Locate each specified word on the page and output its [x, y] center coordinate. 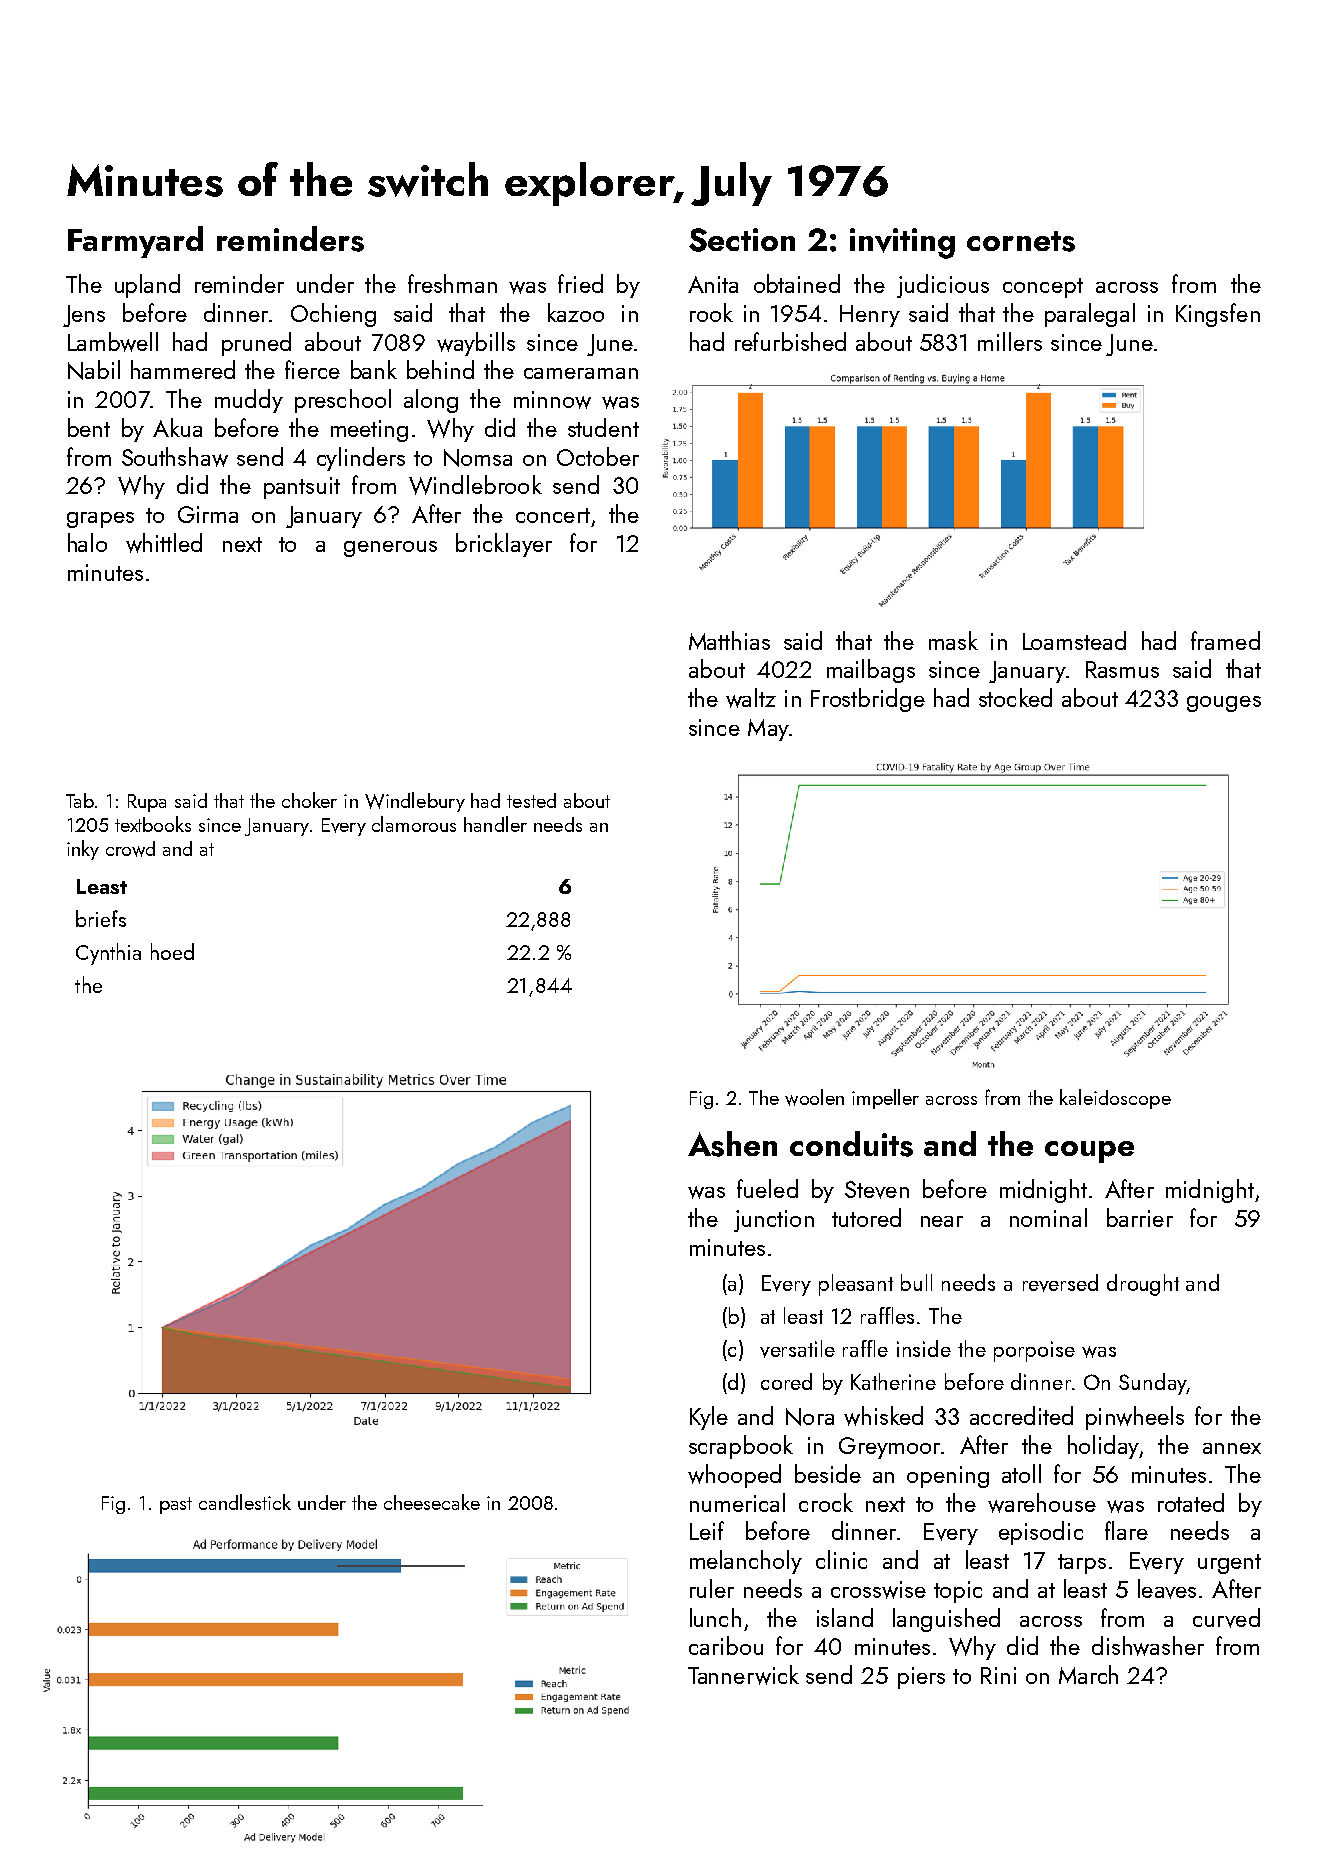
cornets [1021, 241]
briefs [101, 918]
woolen [814, 1097]
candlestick [245, 1502]
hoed [172, 951]
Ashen [732, 1144]
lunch [715, 1617]
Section [742, 240]
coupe [1089, 1152]
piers [921, 1678]
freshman [452, 283]
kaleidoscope [1115, 1099]
